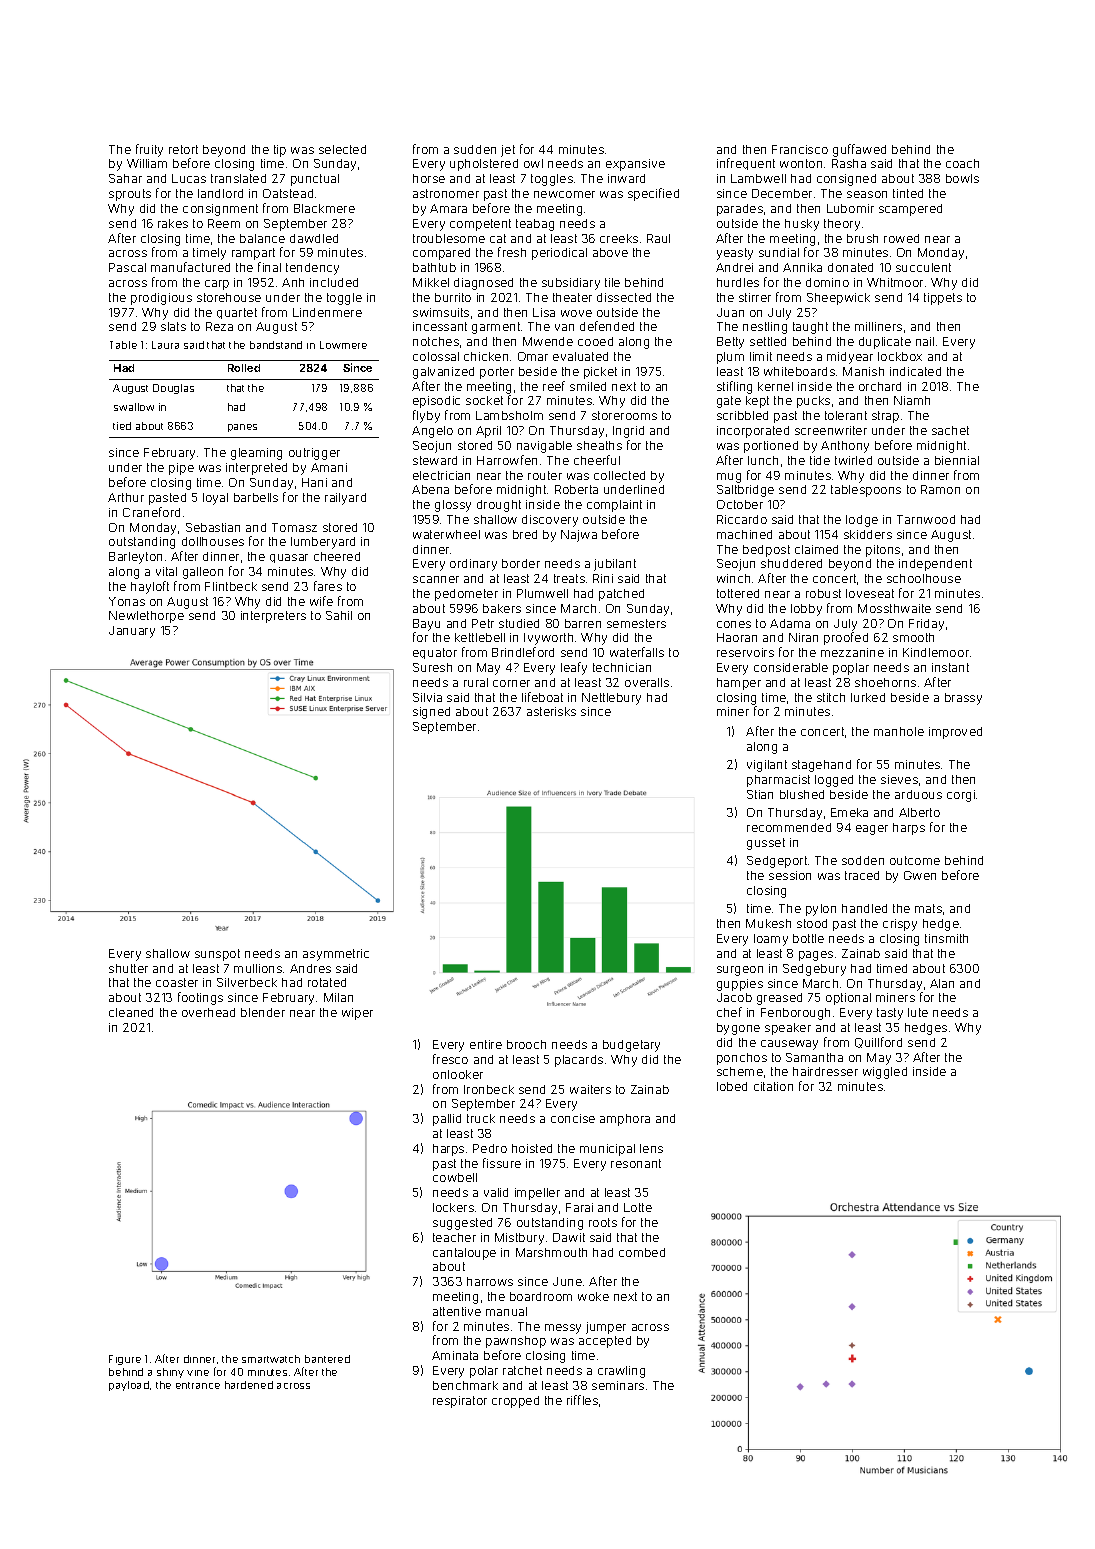 The height and width of the page is (1549, 1095). I want to click on budgetary, so click(631, 1046).
